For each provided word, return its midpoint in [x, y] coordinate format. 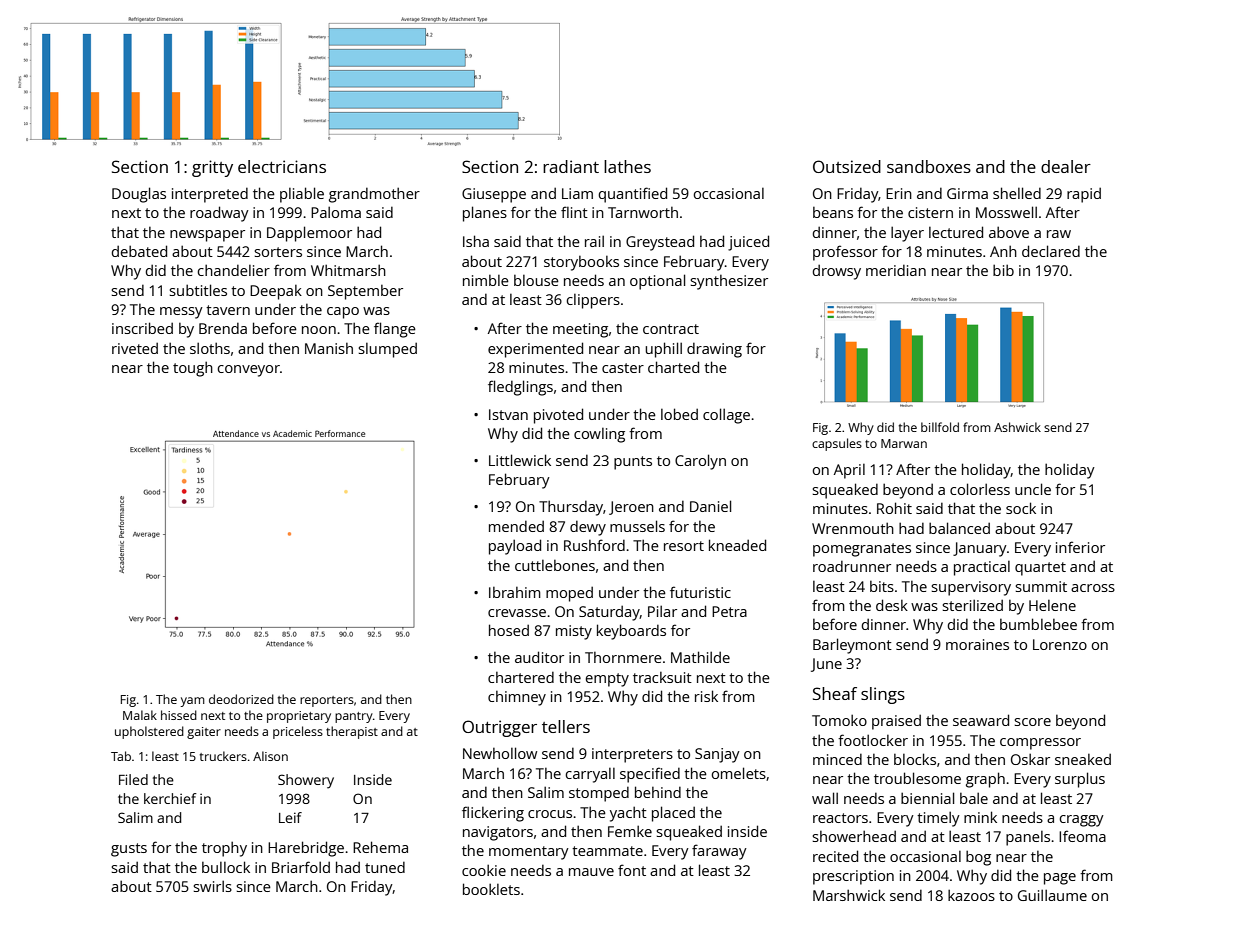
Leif [290, 817]
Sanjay [717, 755]
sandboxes [929, 166]
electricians [282, 166]
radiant [571, 166]
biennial [927, 798]
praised [896, 722]
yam [192, 702]
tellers [566, 726]
